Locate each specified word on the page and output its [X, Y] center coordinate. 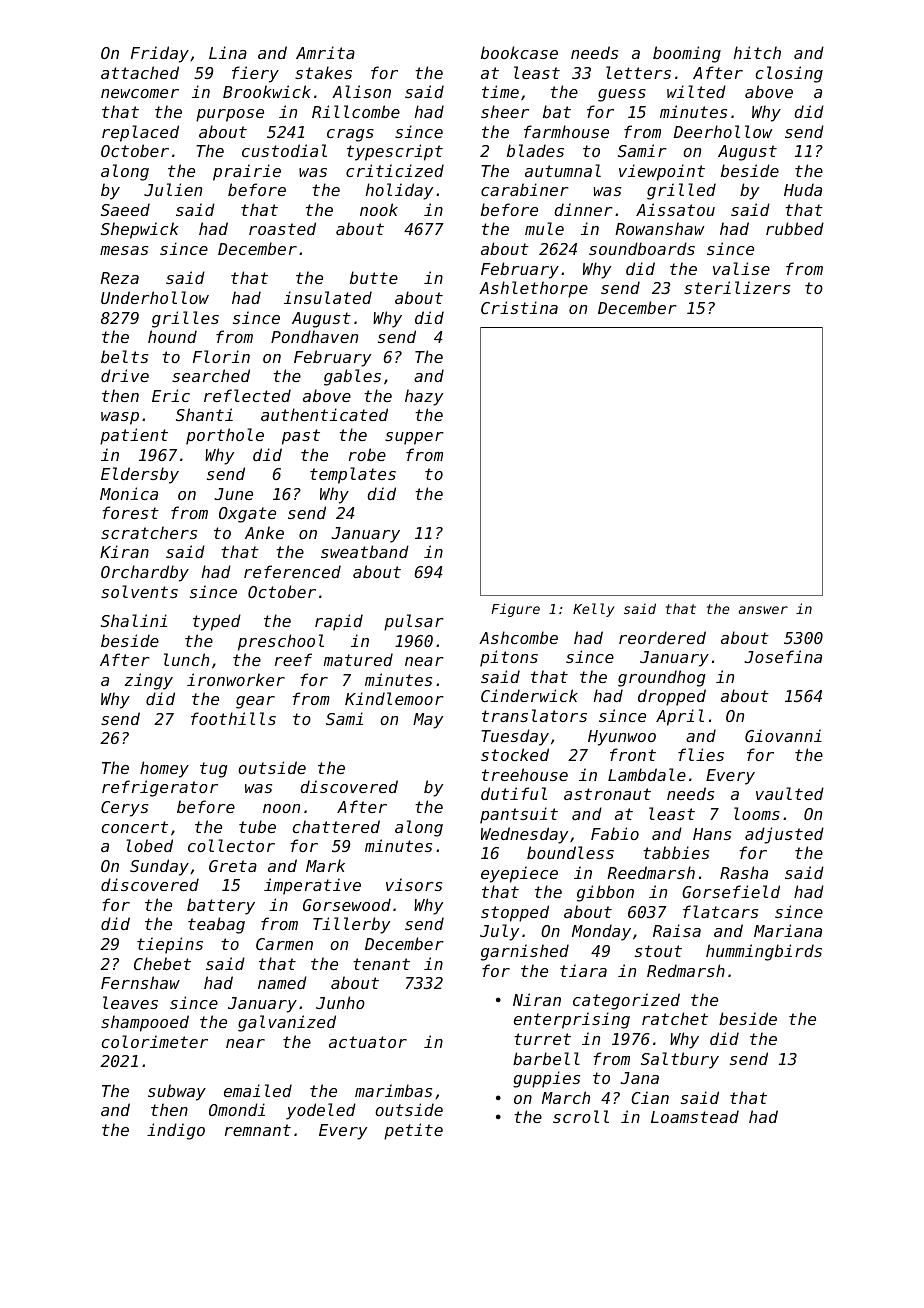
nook [379, 209]
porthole [225, 436]
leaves [130, 1002]
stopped [515, 913]
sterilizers [737, 287]
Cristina [519, 307]
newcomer [140, 93]
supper [414, 438]
